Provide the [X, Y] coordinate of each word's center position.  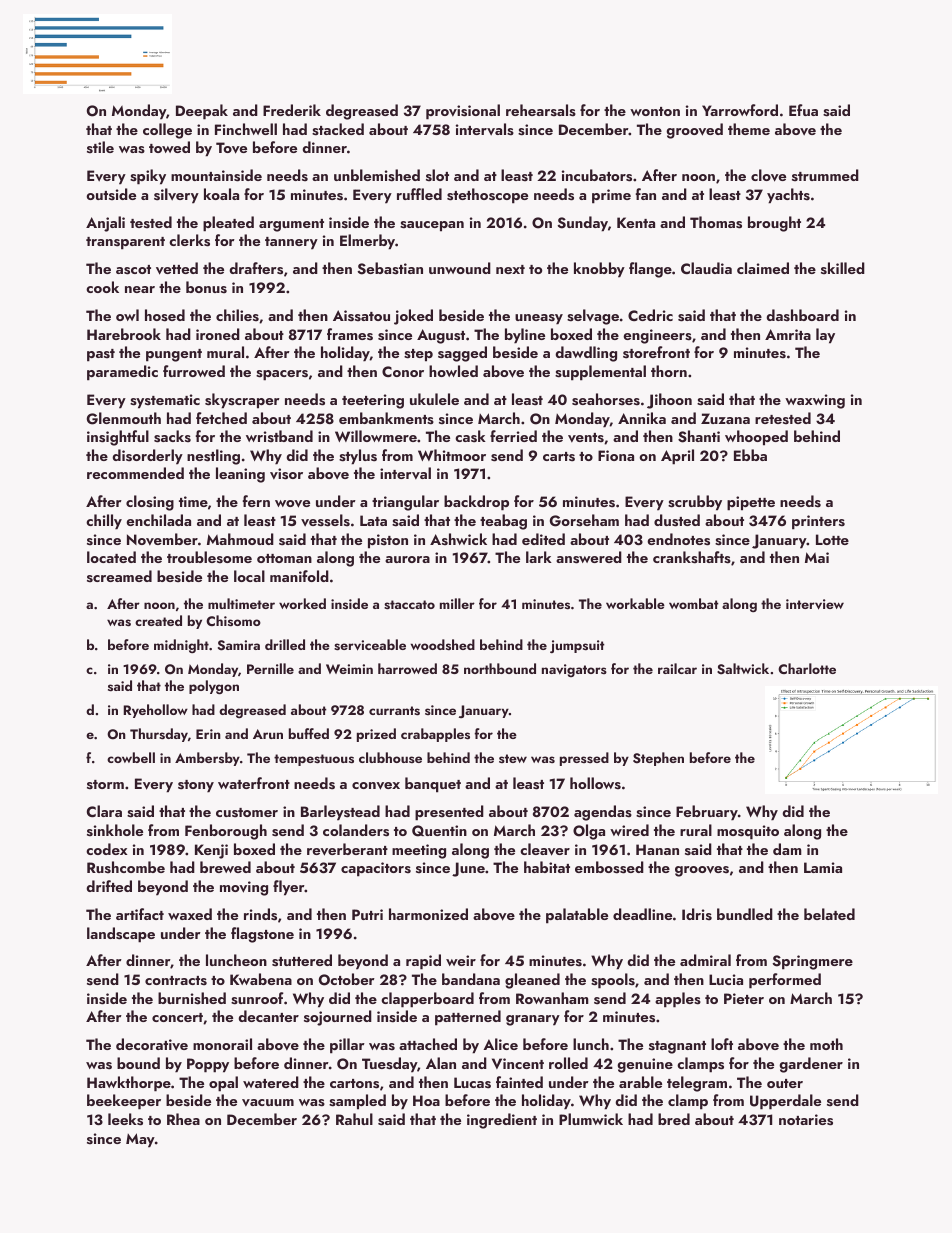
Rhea [183, 1119]
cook [102, 287]
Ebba [750, 455]
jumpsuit [577, 646]
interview [815, 604]
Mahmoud [240, 539]
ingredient [502, 1121]
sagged [462, 354]
